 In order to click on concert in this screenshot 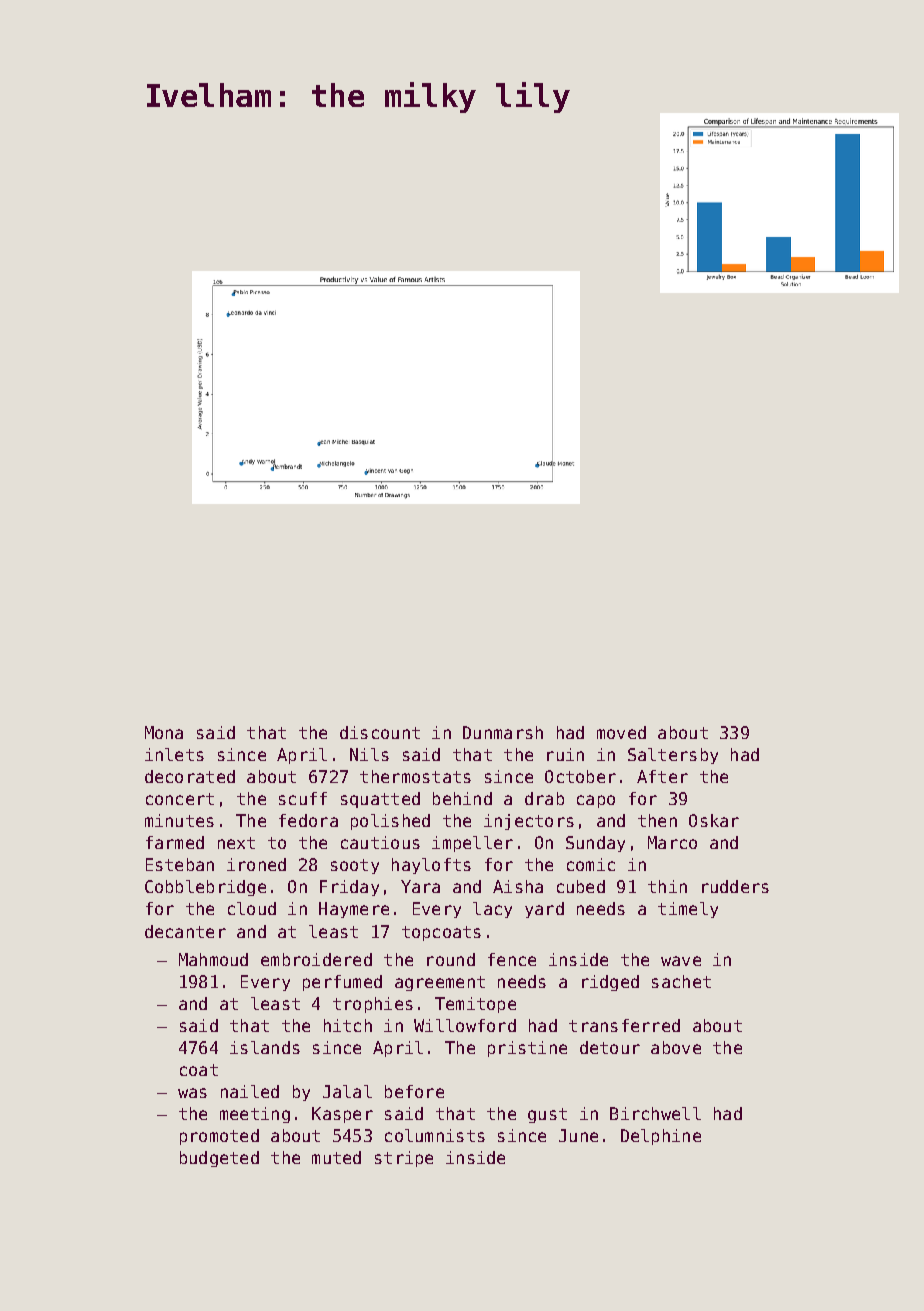, I will do `click(180, 799)`.
